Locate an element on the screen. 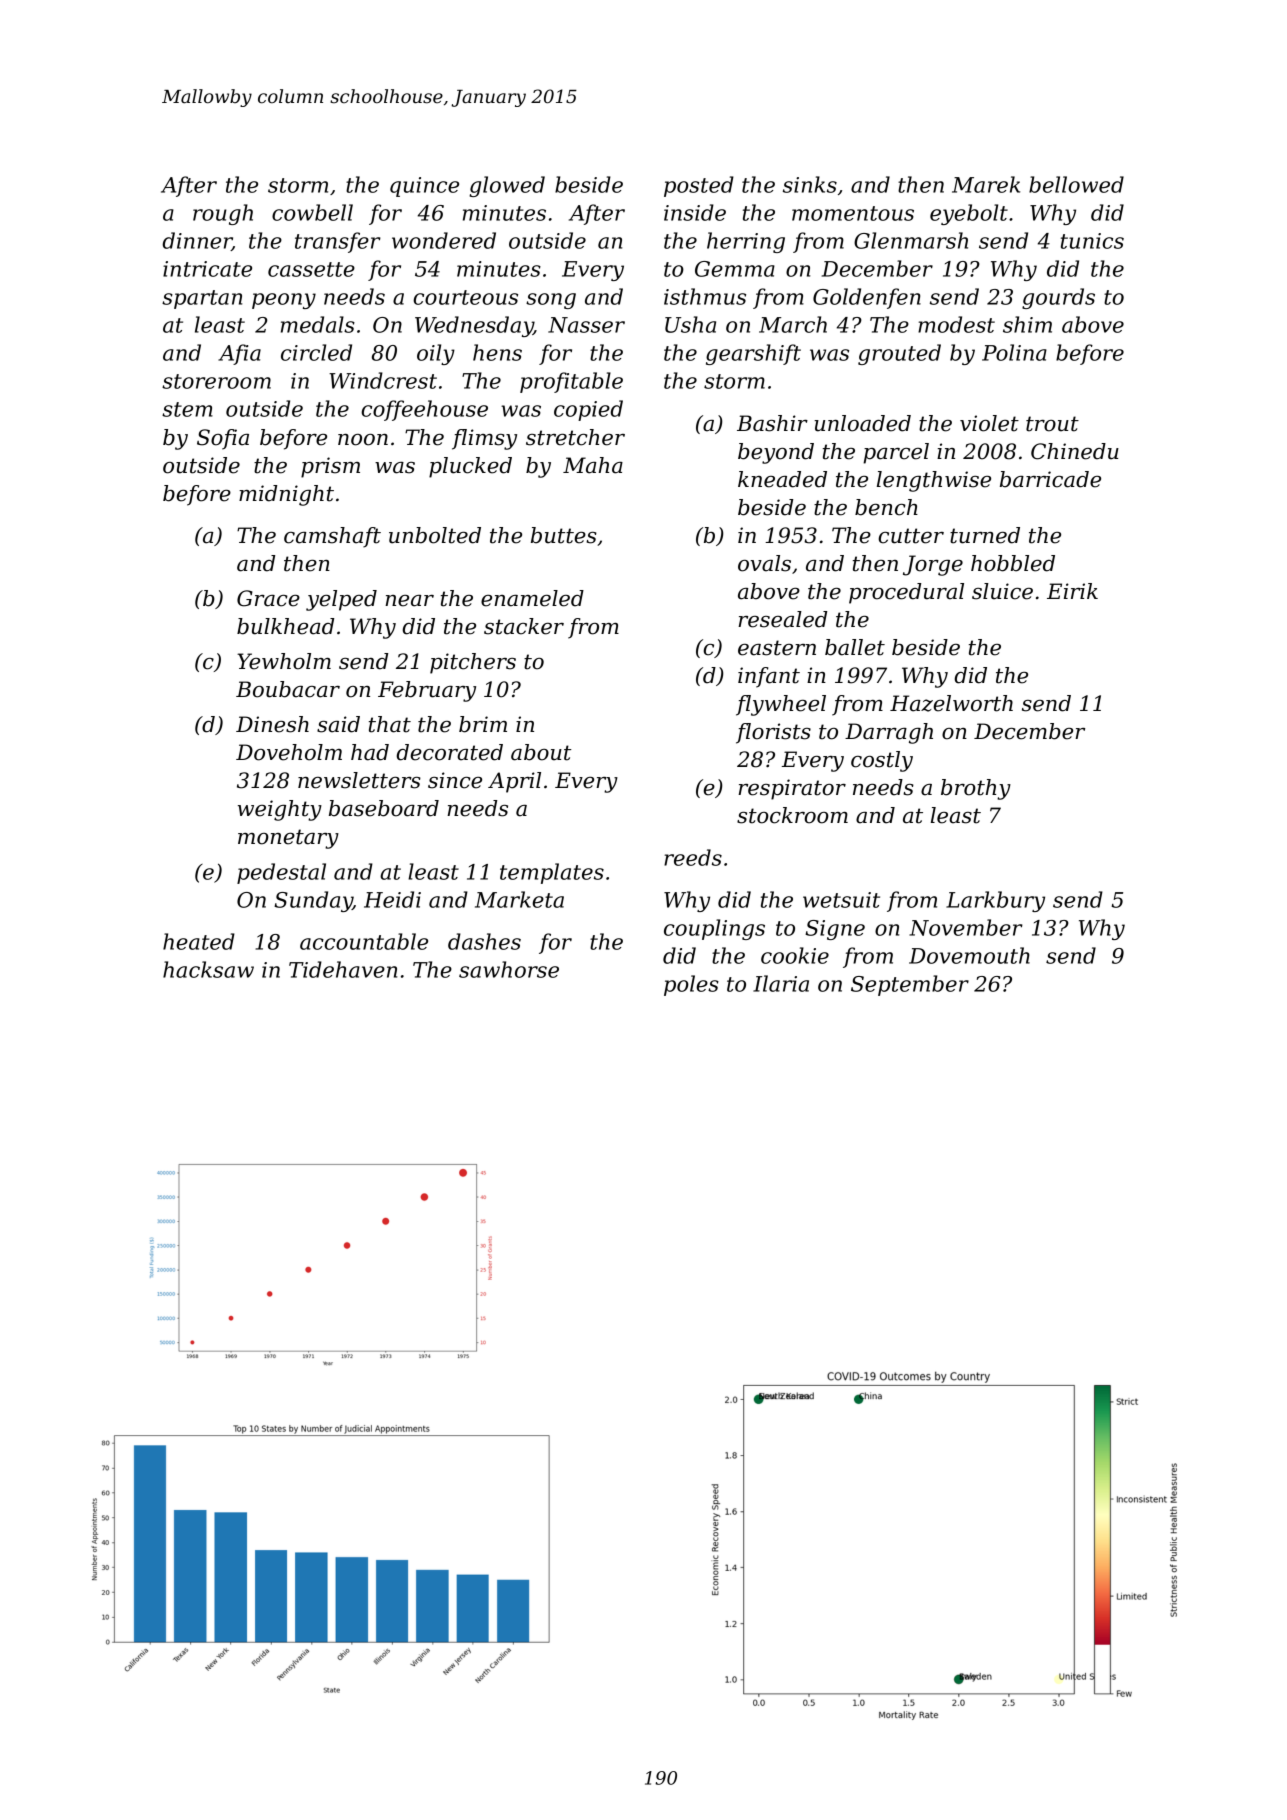 This screenshot has width=1287, height=1820. near is located at coordinates (409, 601).
